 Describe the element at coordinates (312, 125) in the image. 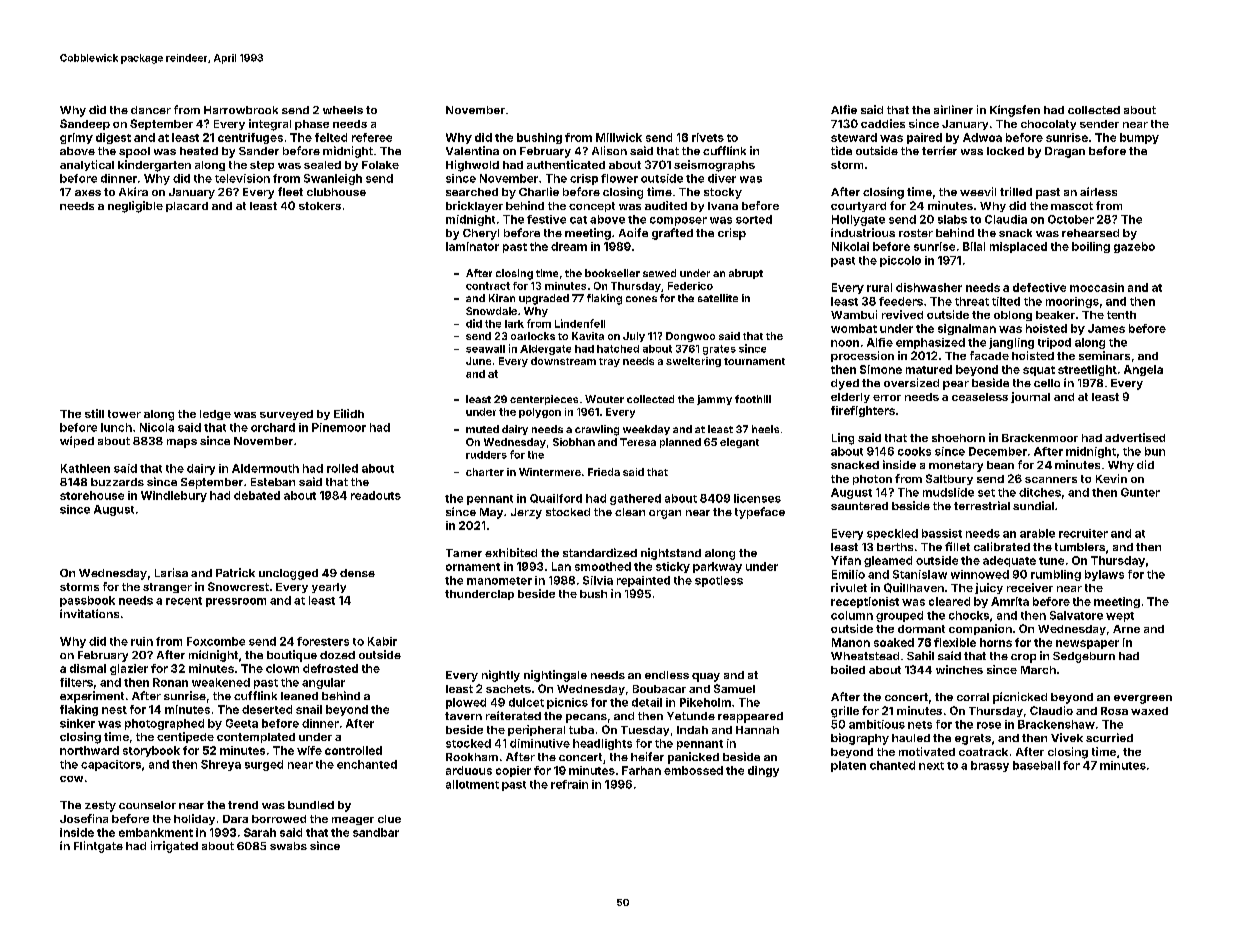

I see `phase` at that location.
